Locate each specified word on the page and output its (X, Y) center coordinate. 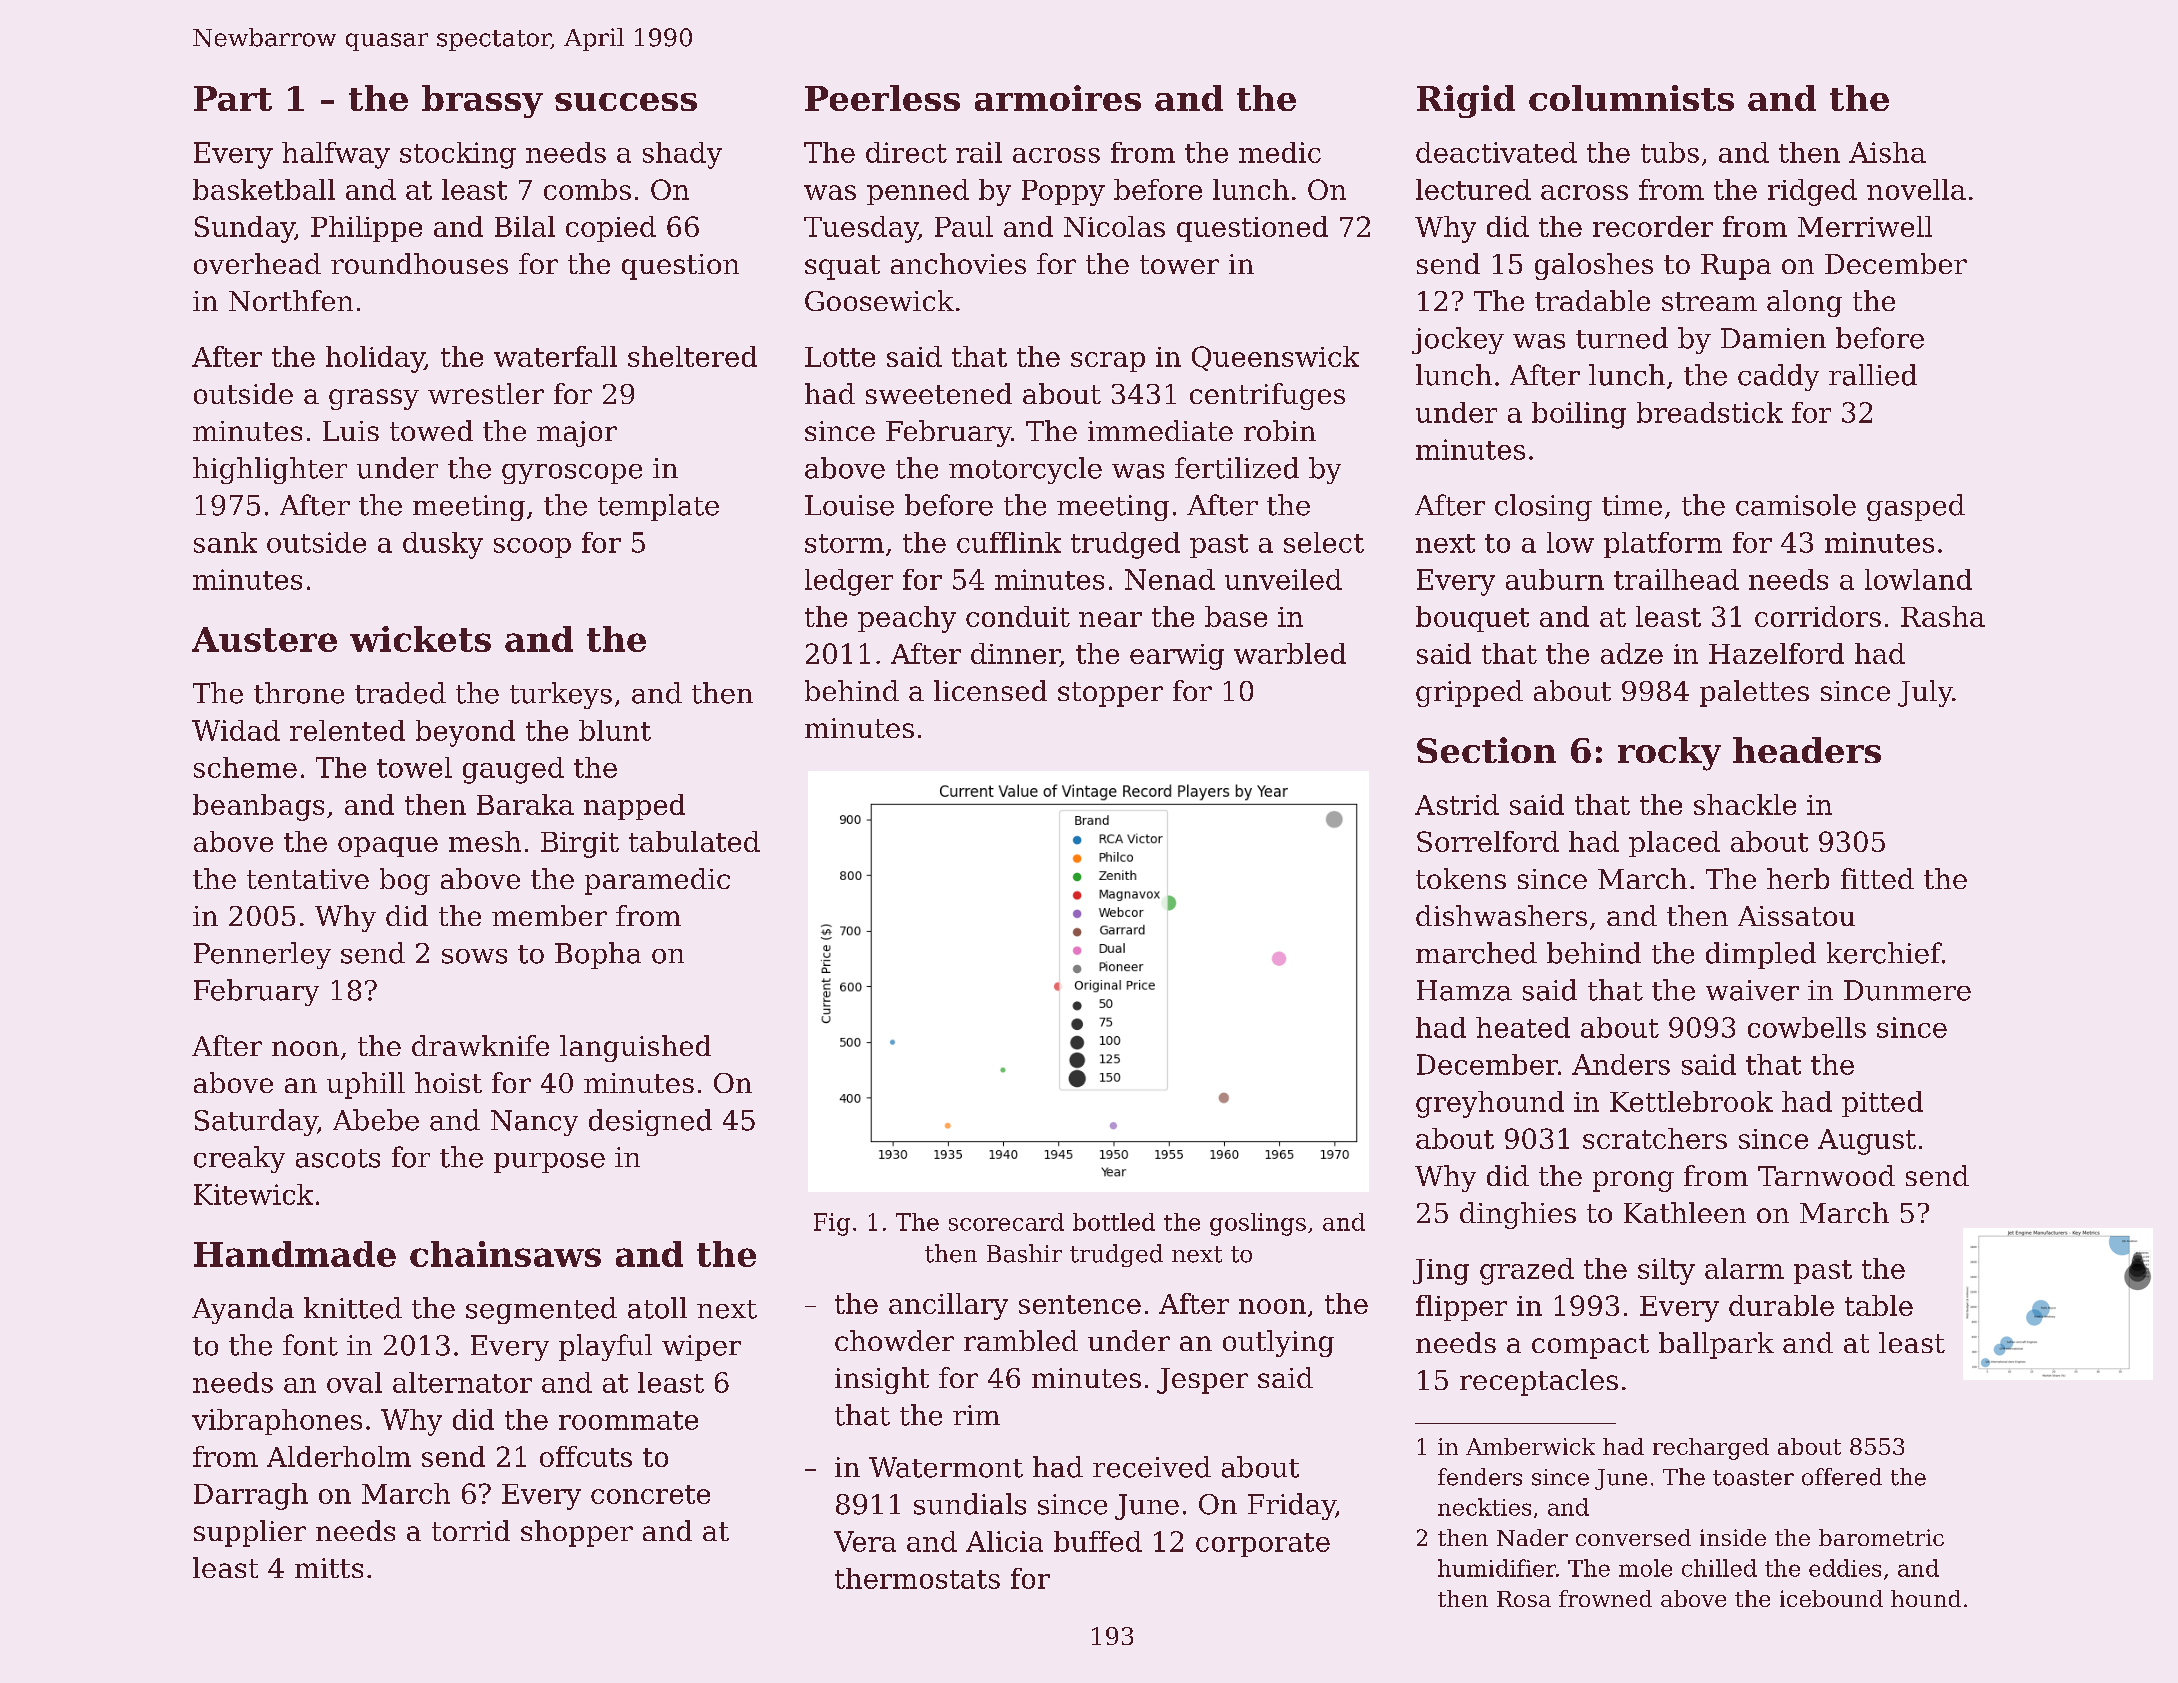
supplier (250, 1533)
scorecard (1006, 1222)
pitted (1882, 1104)
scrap (1108, 362)
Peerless (882, 98)
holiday (375, 359)
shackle (1745, 804)
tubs (1670, 152)
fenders (1480, 1477)
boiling (1579, 415)
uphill (366, 1085)
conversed (1633, 1537)
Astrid (1457, 804)
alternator (462, 1382)
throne (299, 693)
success (626, 102)
